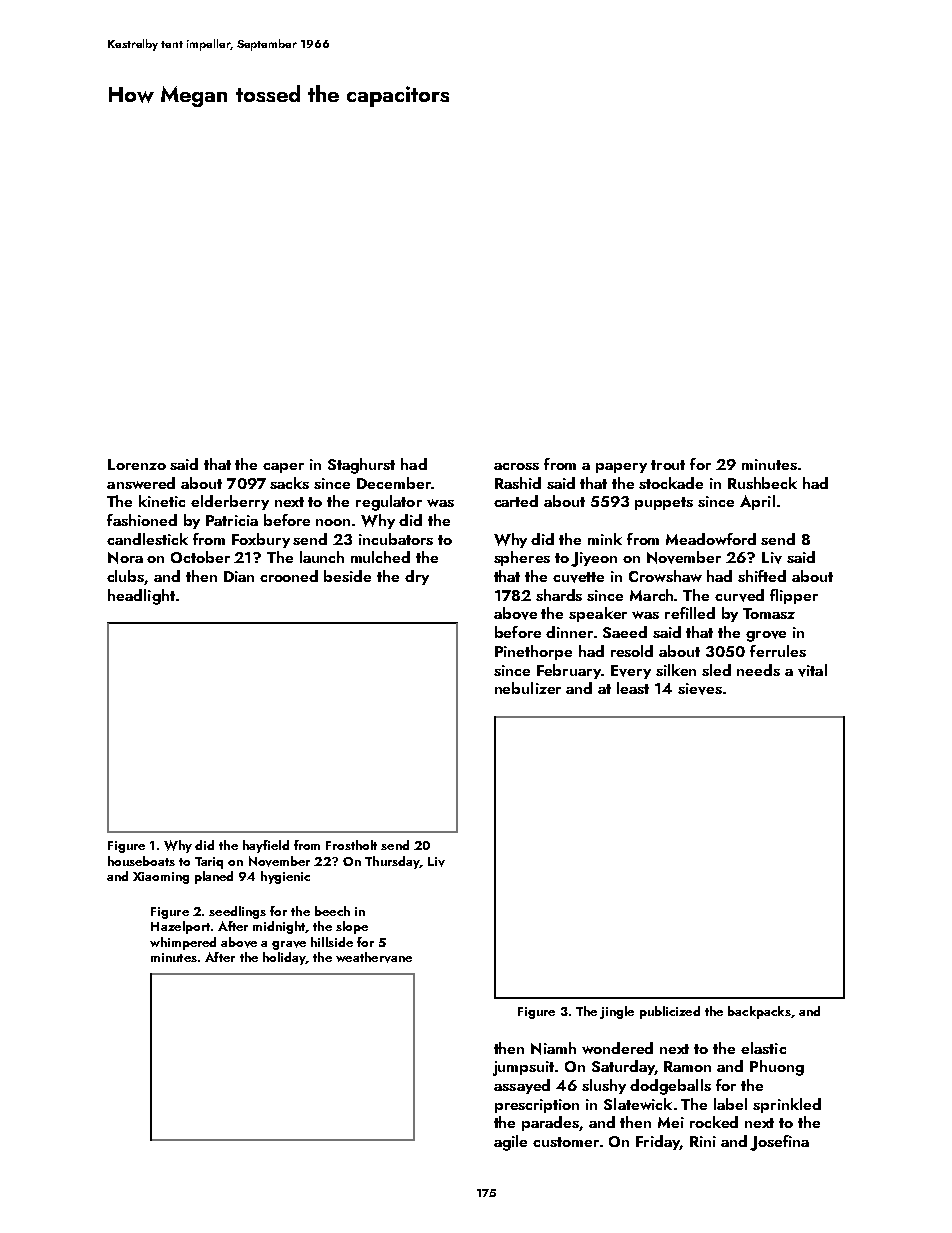 Image resolution: width=952 pixels, height=1233 pixels. I want to click on customer, so click(566, 1142).
